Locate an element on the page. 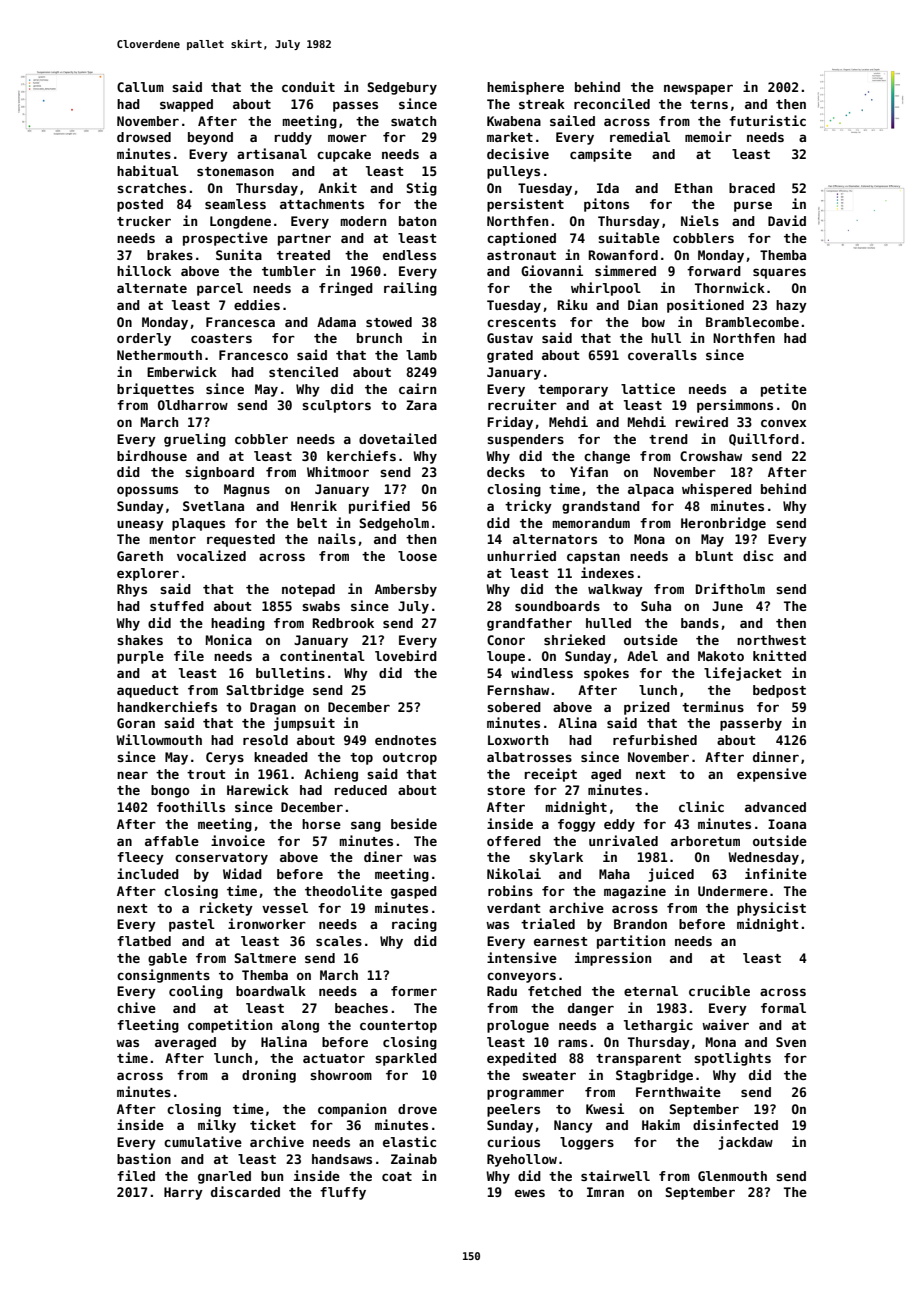 The width and height of the image is (924, 1314). Zainab is located at coordinates (414, 1158).
